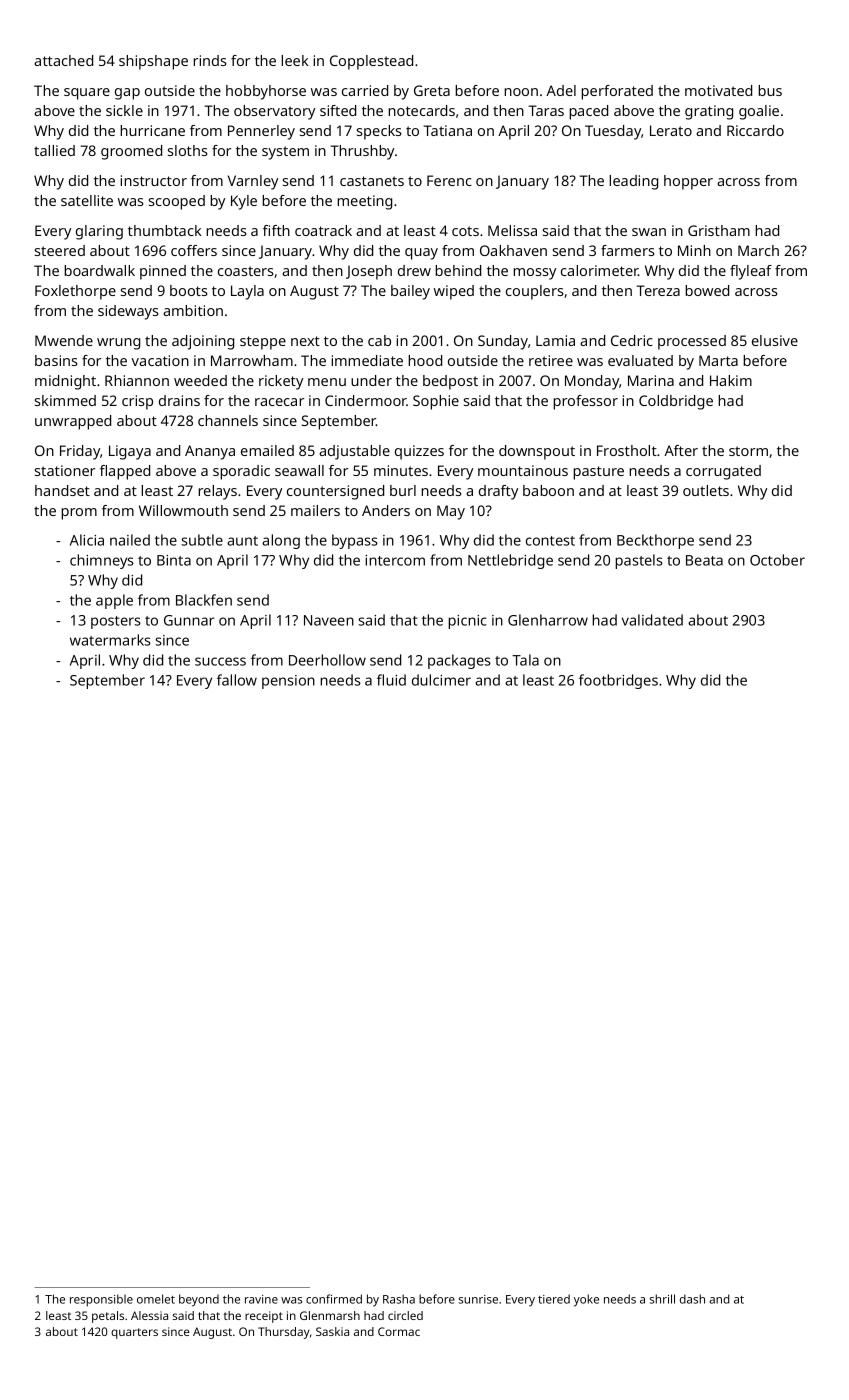 This image has width=849, height=1400. What do you see at coordinates (758, 250) in the image?
I see `March` at bounding box center [758, 250].
